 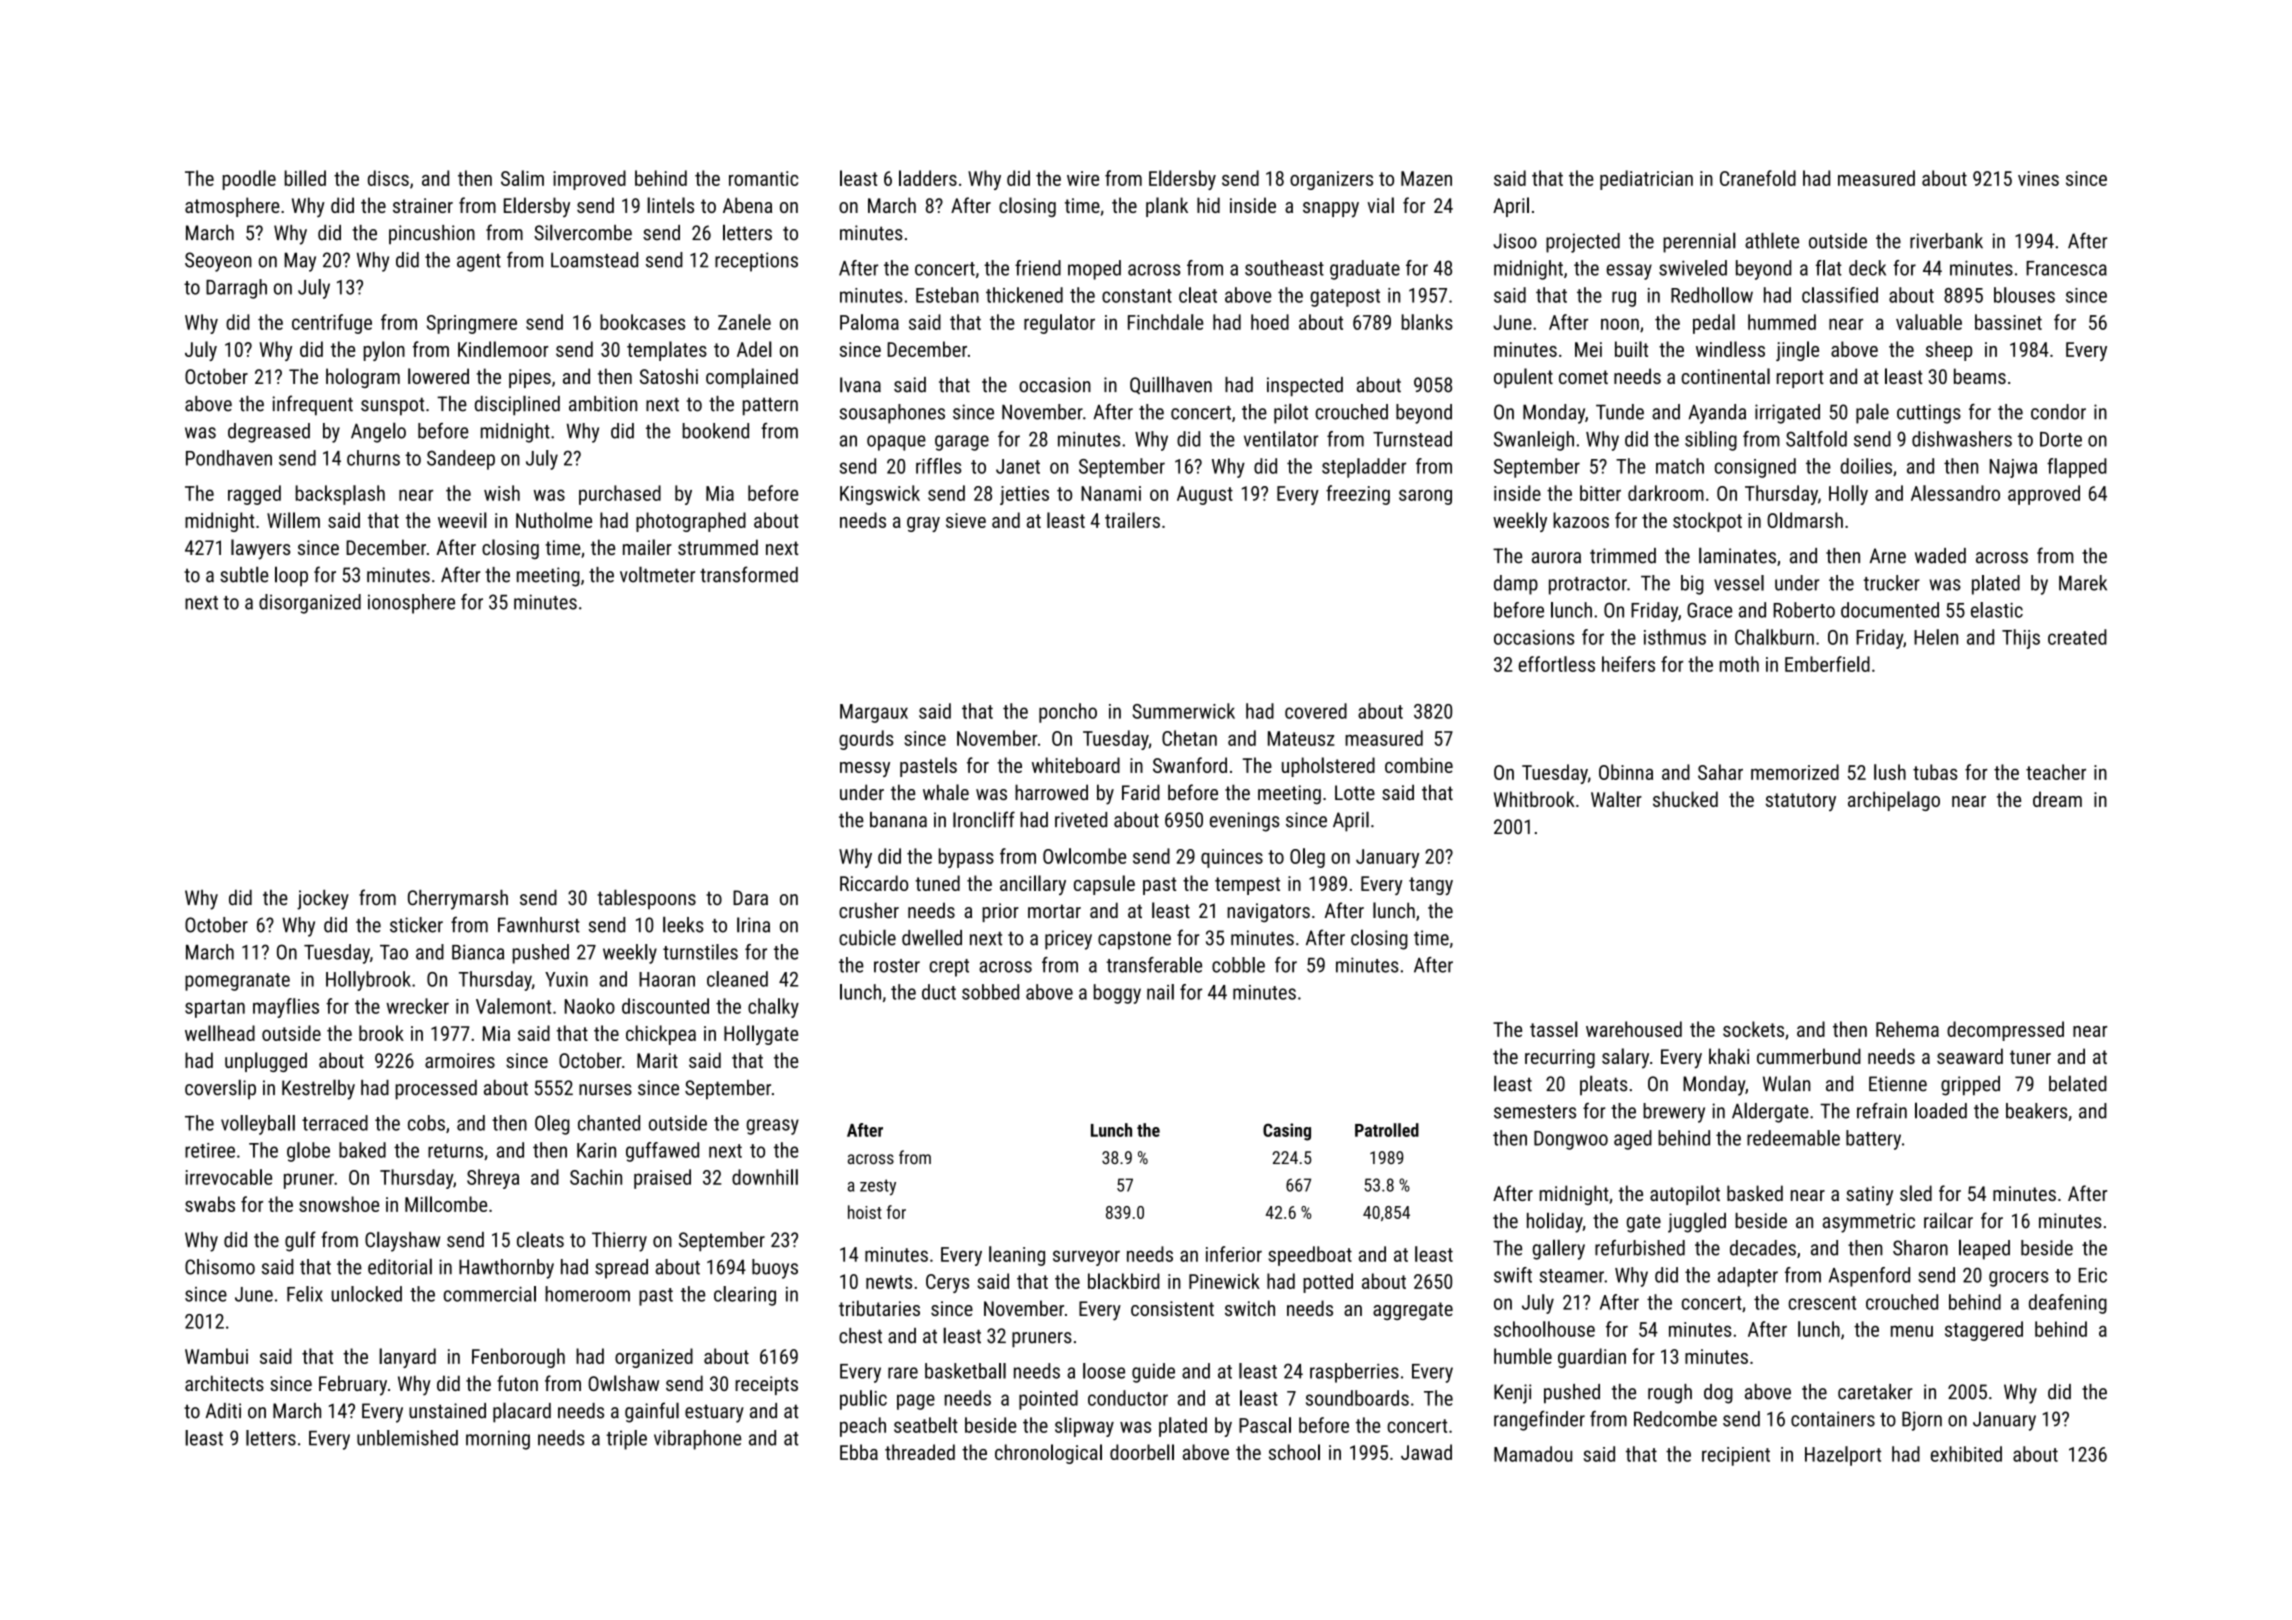 I want to click on Patrolled, so click(x=1387, y=1130).
